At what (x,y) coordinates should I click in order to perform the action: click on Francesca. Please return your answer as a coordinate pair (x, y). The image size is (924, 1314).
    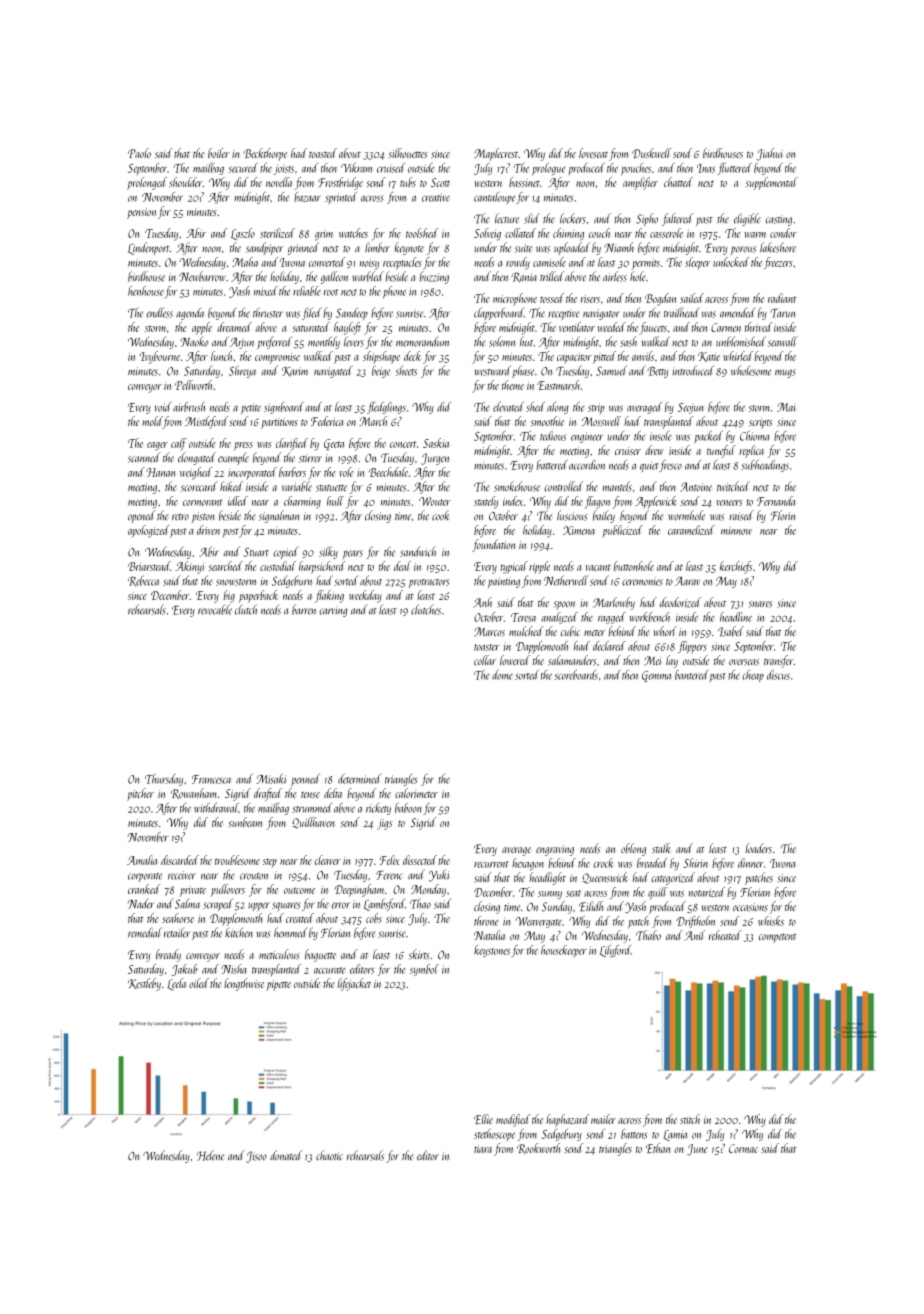
    Looking at the image, I should click on (211, 779).
